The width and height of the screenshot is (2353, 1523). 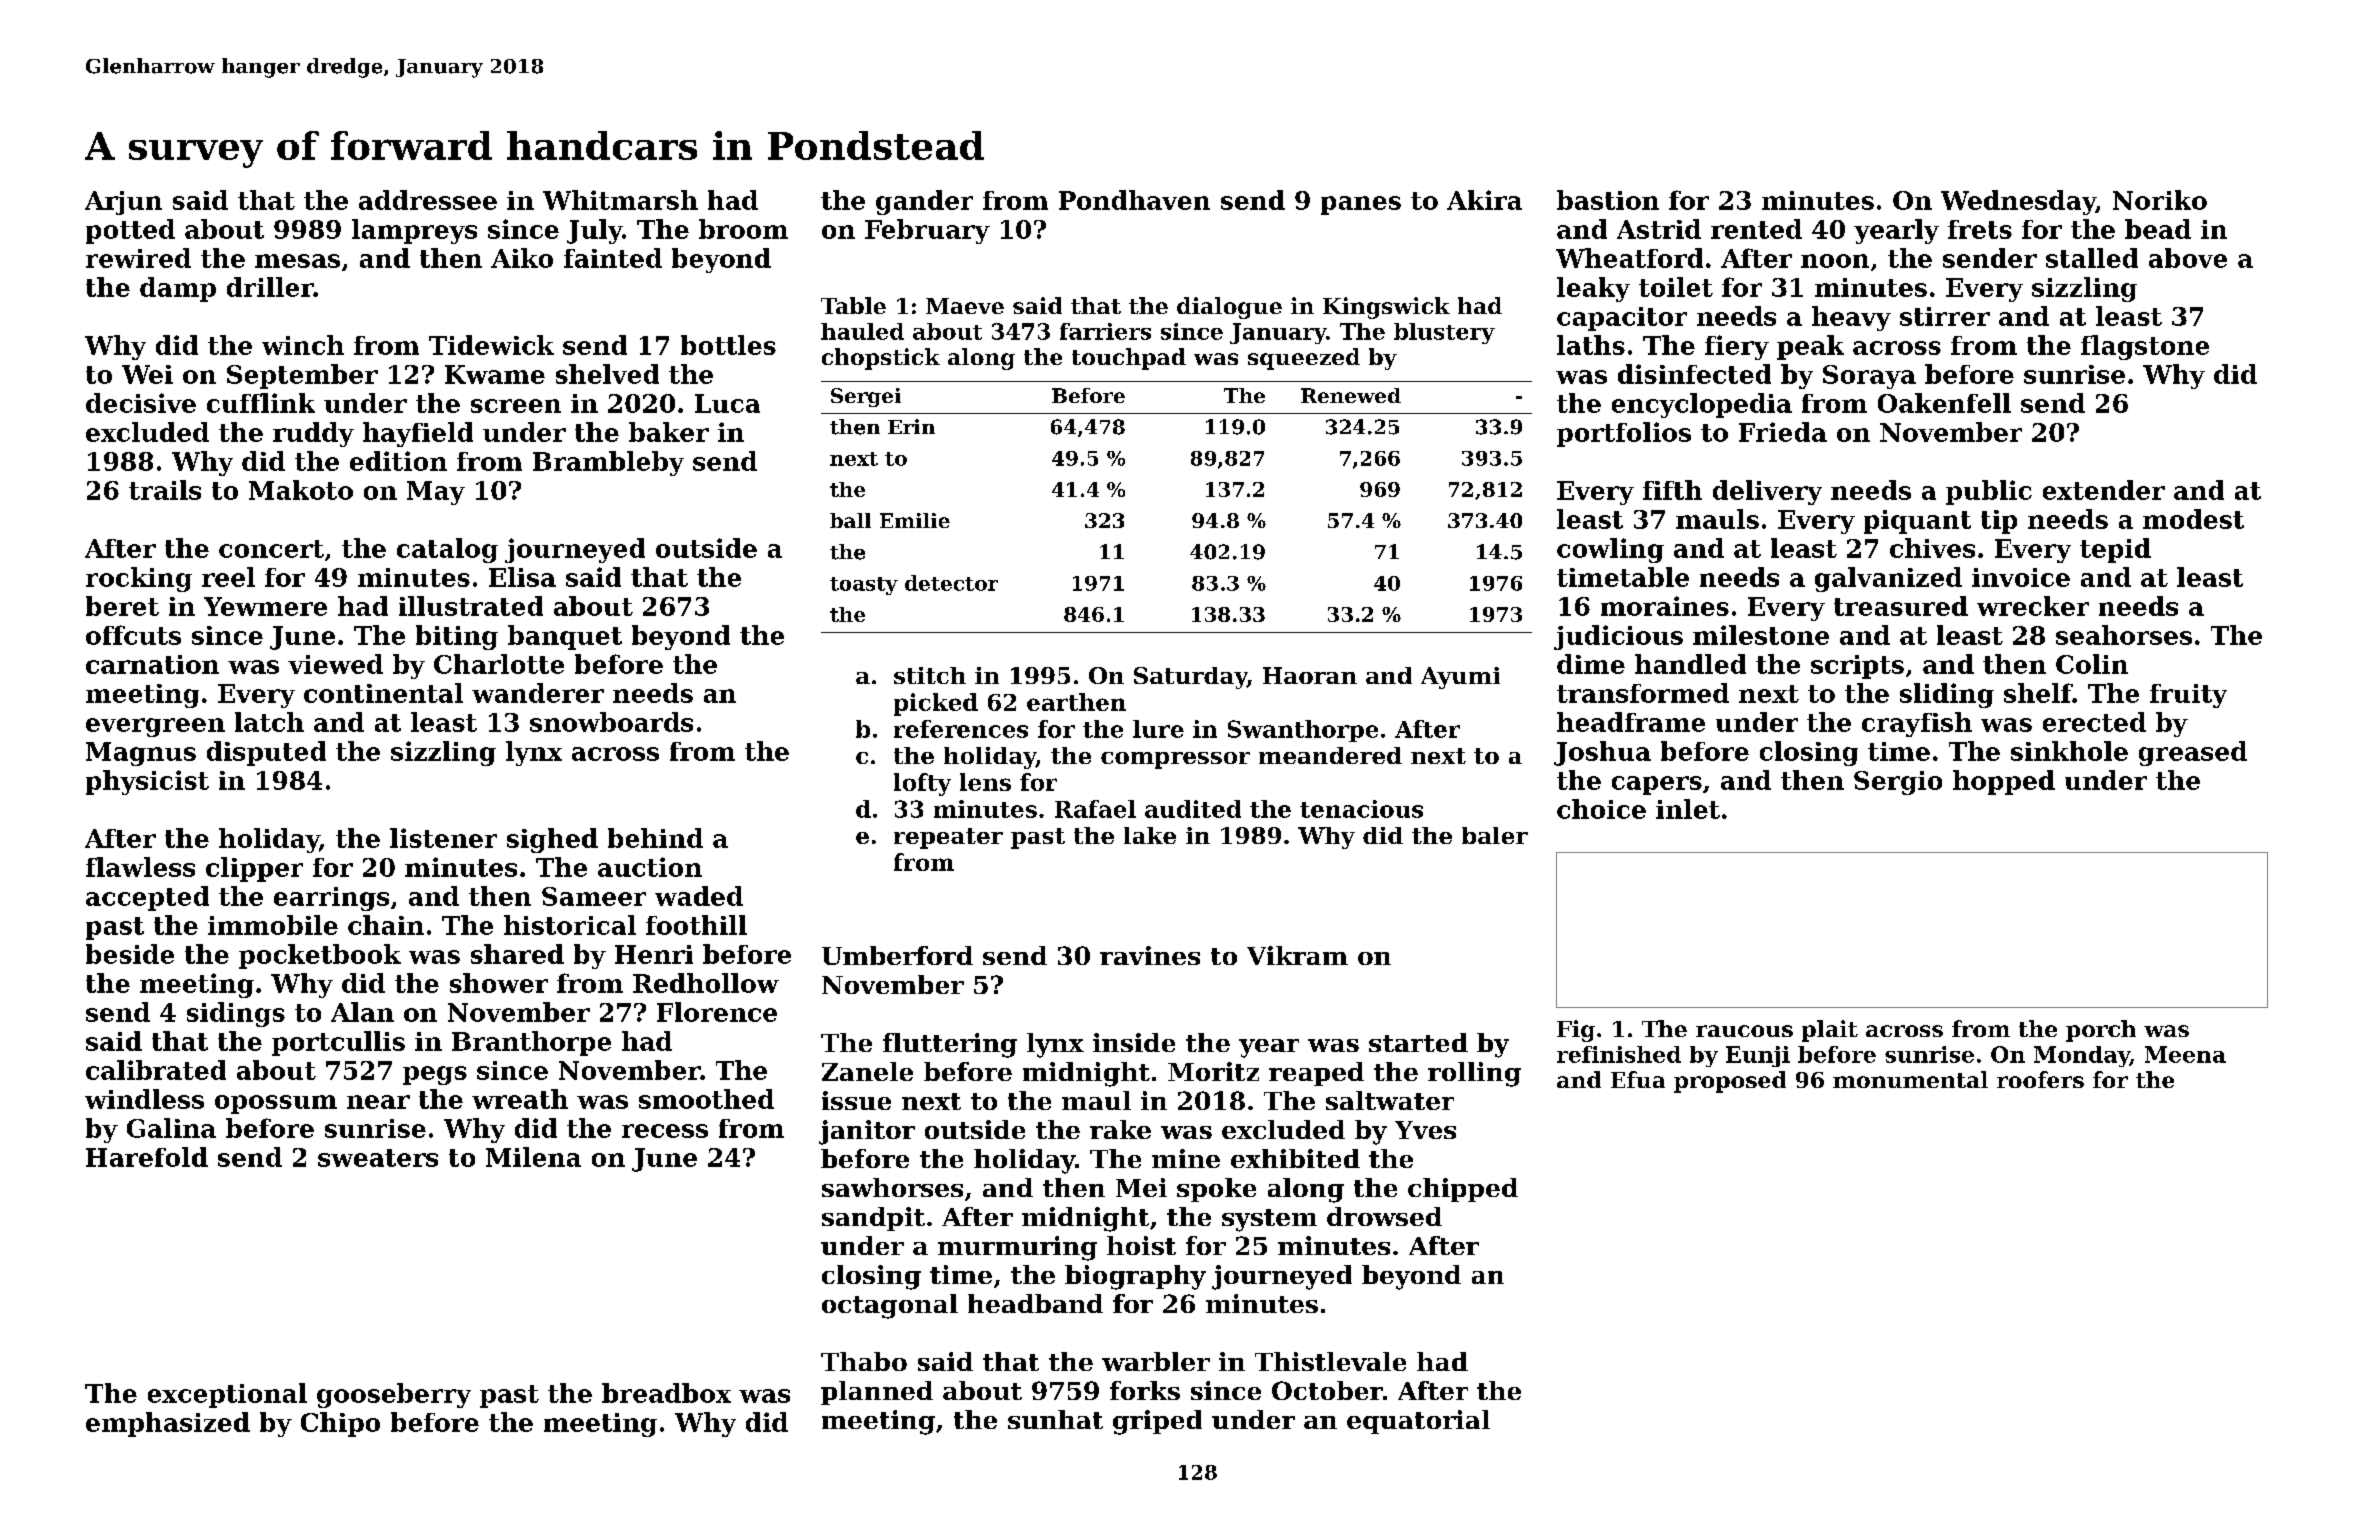 What do you see at coordinates (271, 549) in the screenshot?
I see `concert` at bounding box center [271, 549].
